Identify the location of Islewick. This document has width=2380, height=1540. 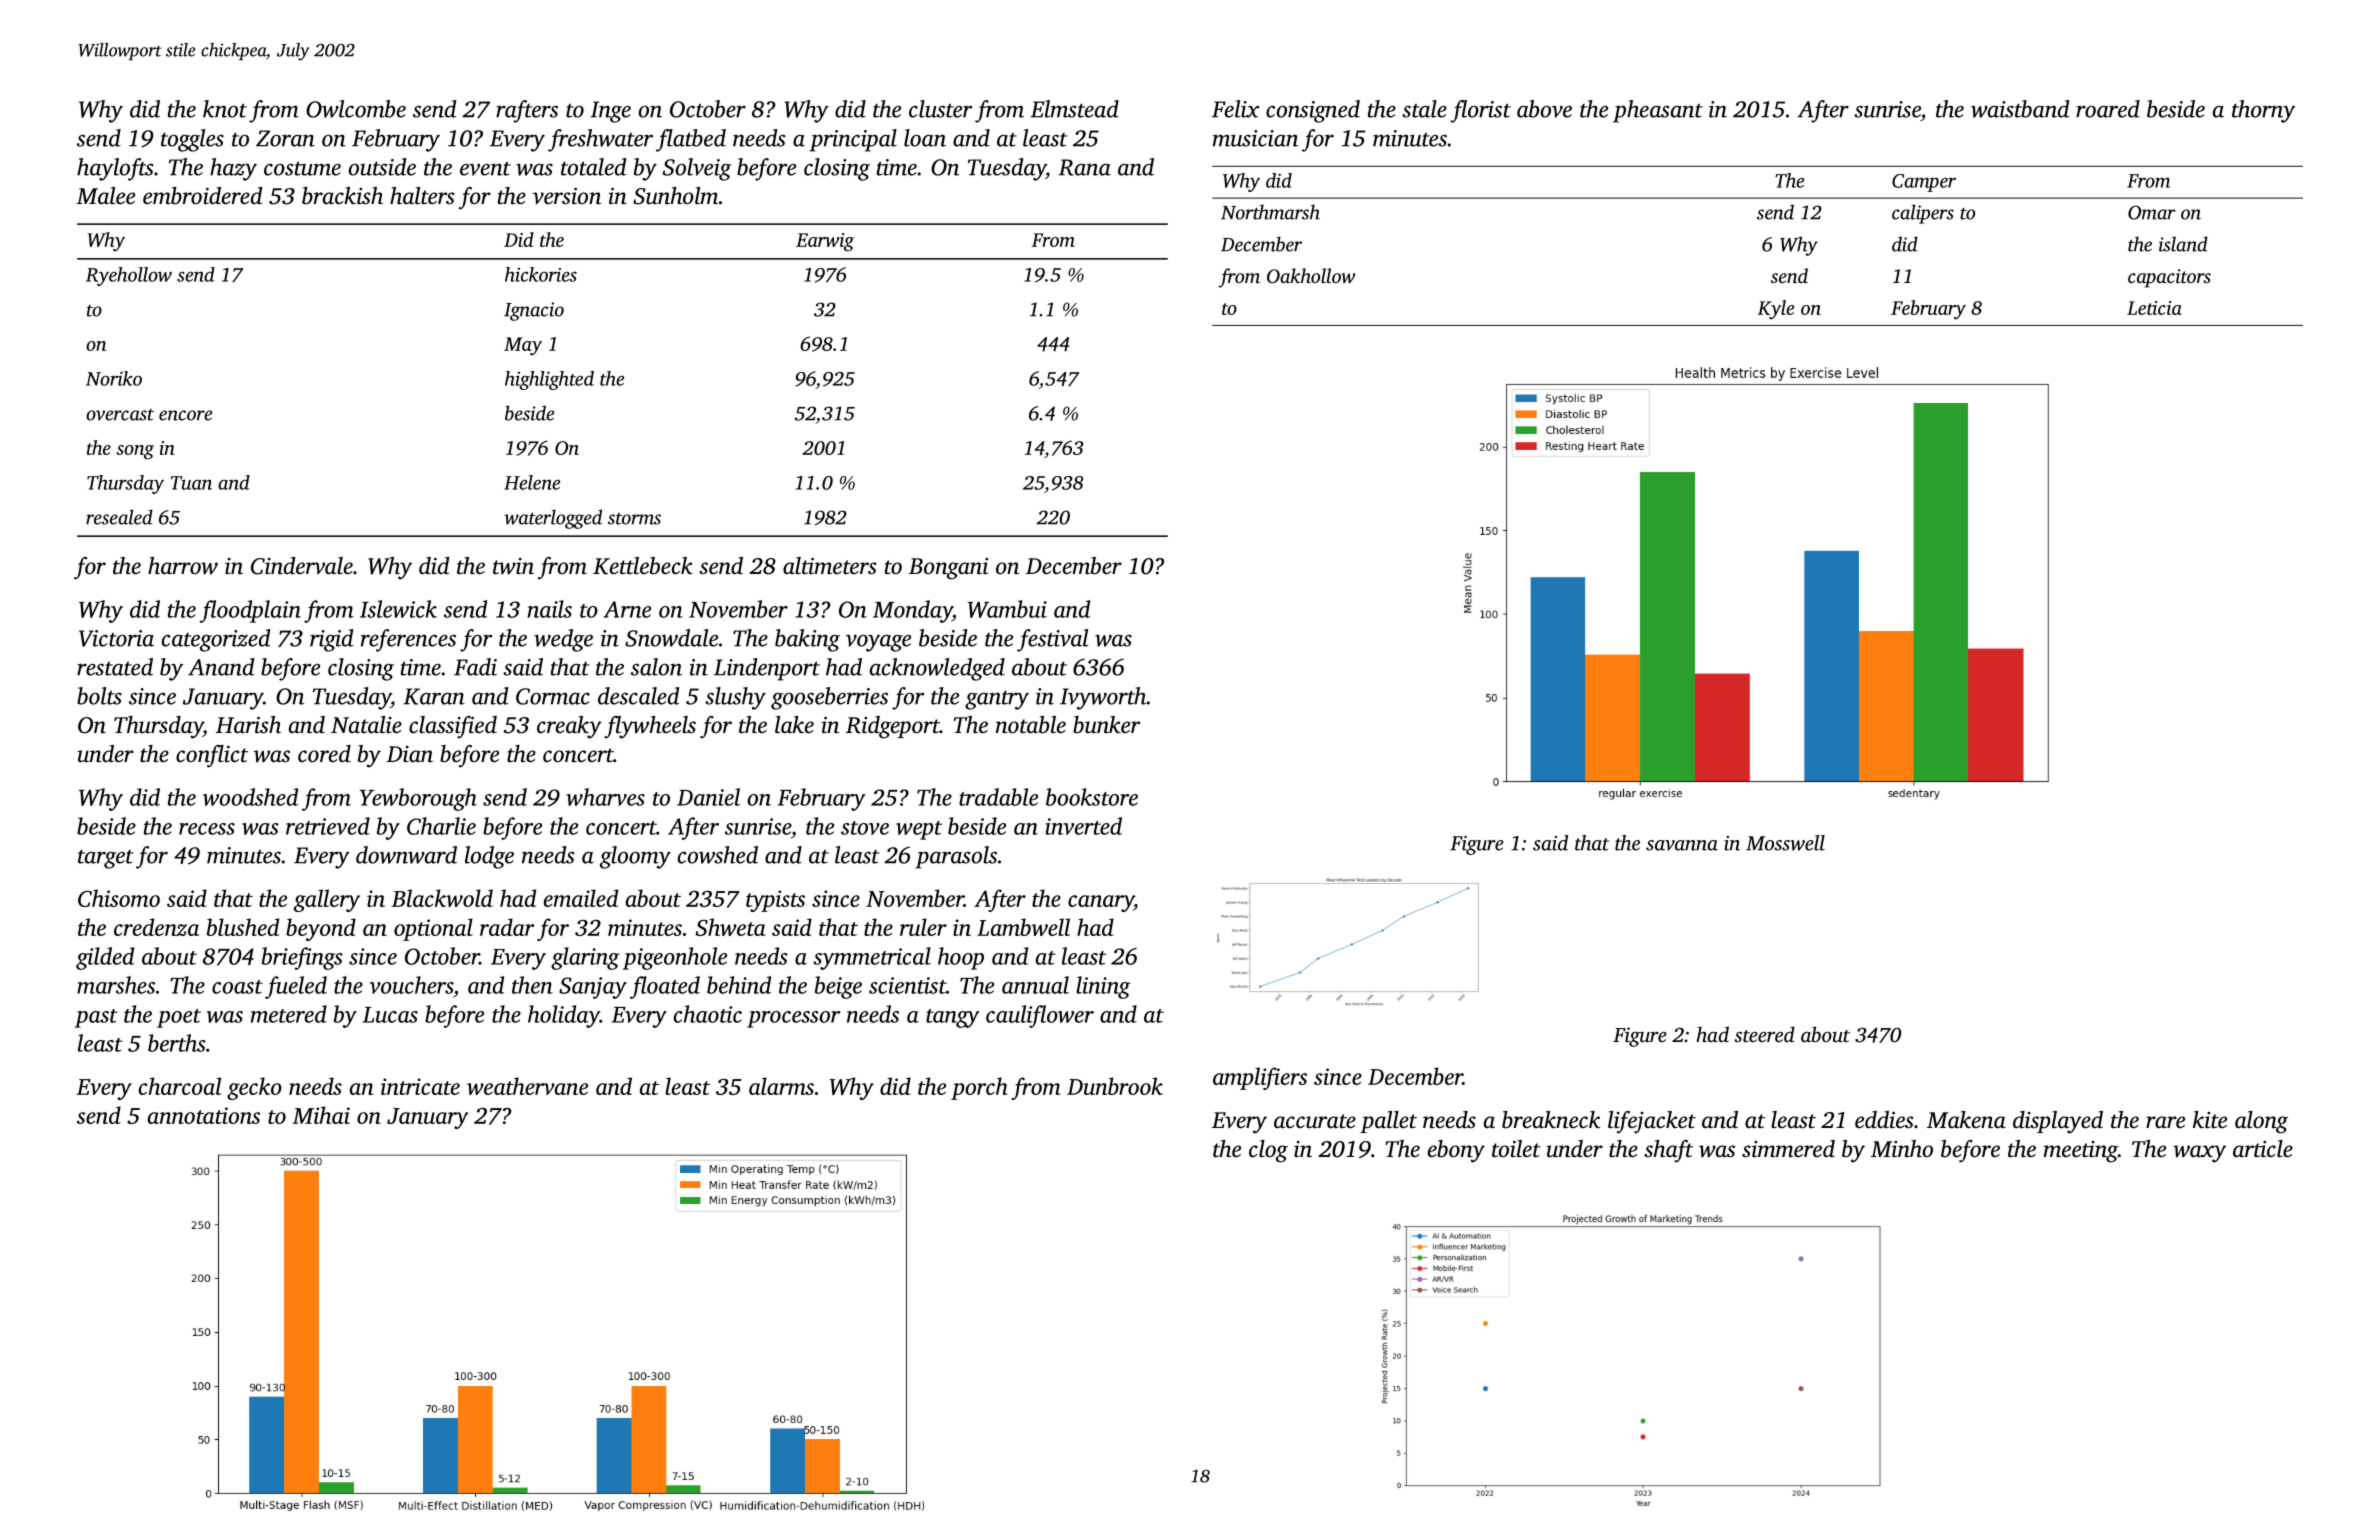
(398, 609).
